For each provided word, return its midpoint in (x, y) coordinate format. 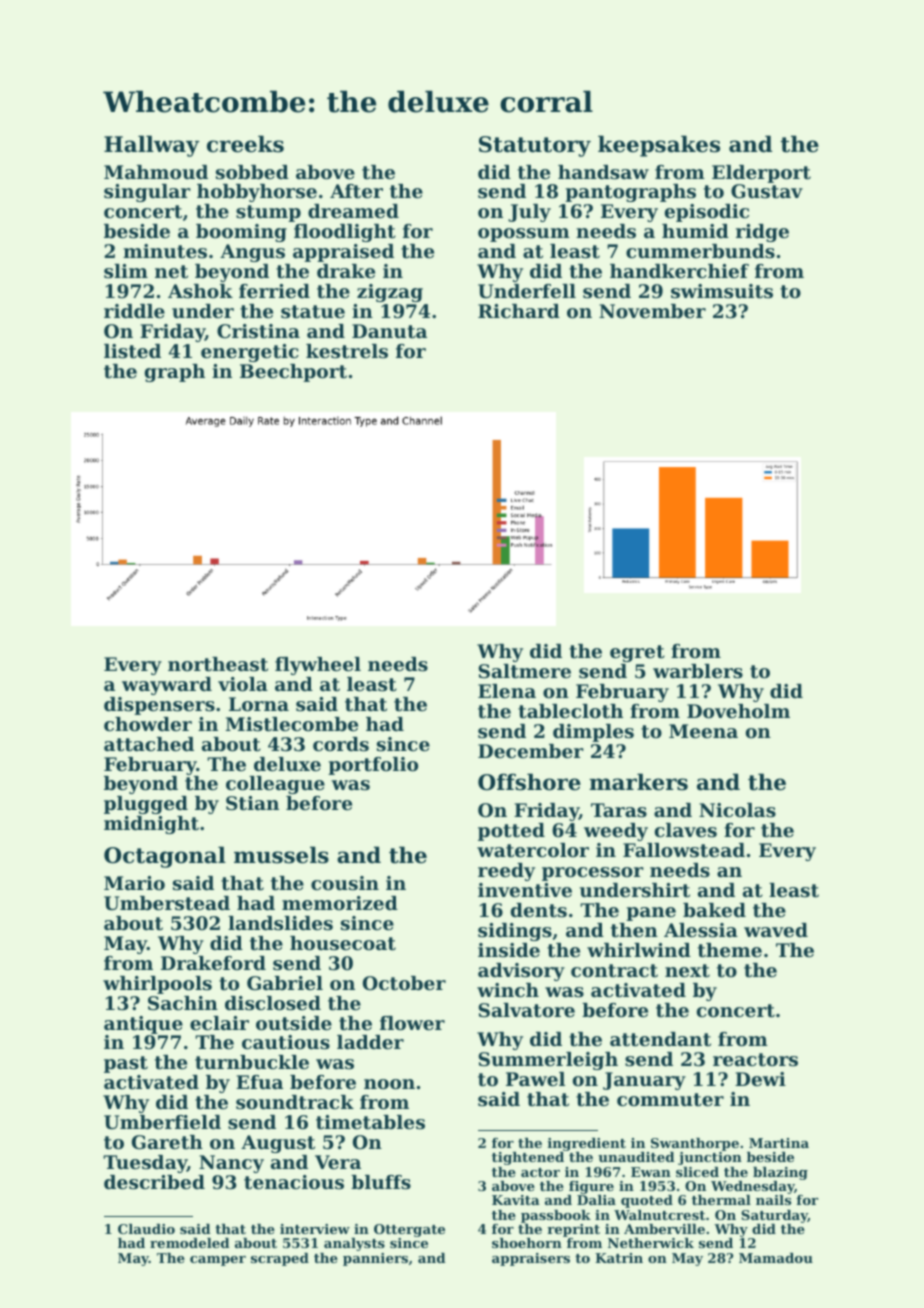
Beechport (293, 373)
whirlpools (157, 985)
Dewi (760, 1079)
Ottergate (409, 1230)
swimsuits (722, 291)
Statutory (535, 146)
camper (218, 1261)
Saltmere (524, 671)
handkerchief (679, 271)
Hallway (151, 146)
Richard (519, 311)
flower (412, 1023)
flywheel (318, 666)
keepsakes (659, 146)
